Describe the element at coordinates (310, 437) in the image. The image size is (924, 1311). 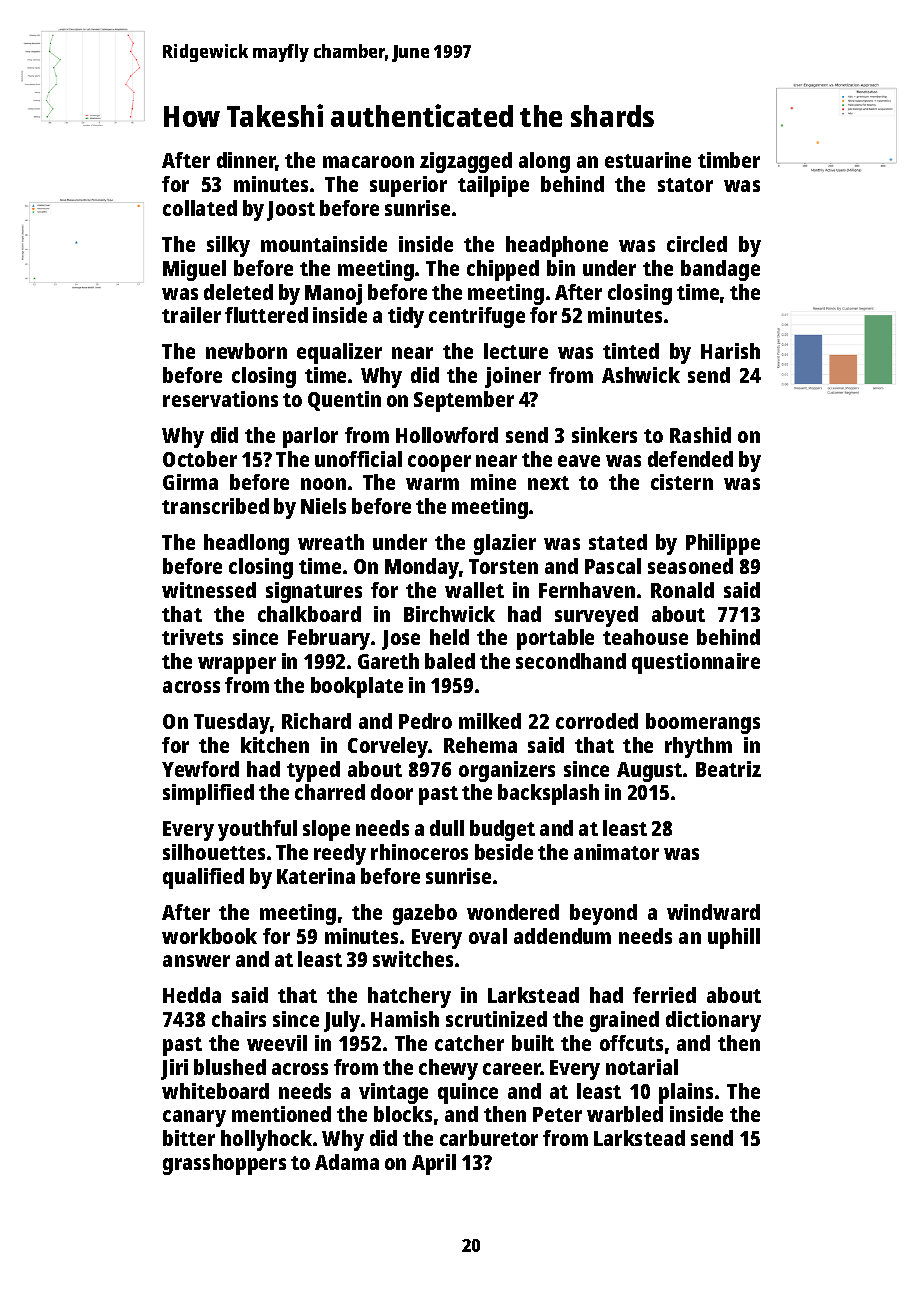
I see `parlor` at that location.
